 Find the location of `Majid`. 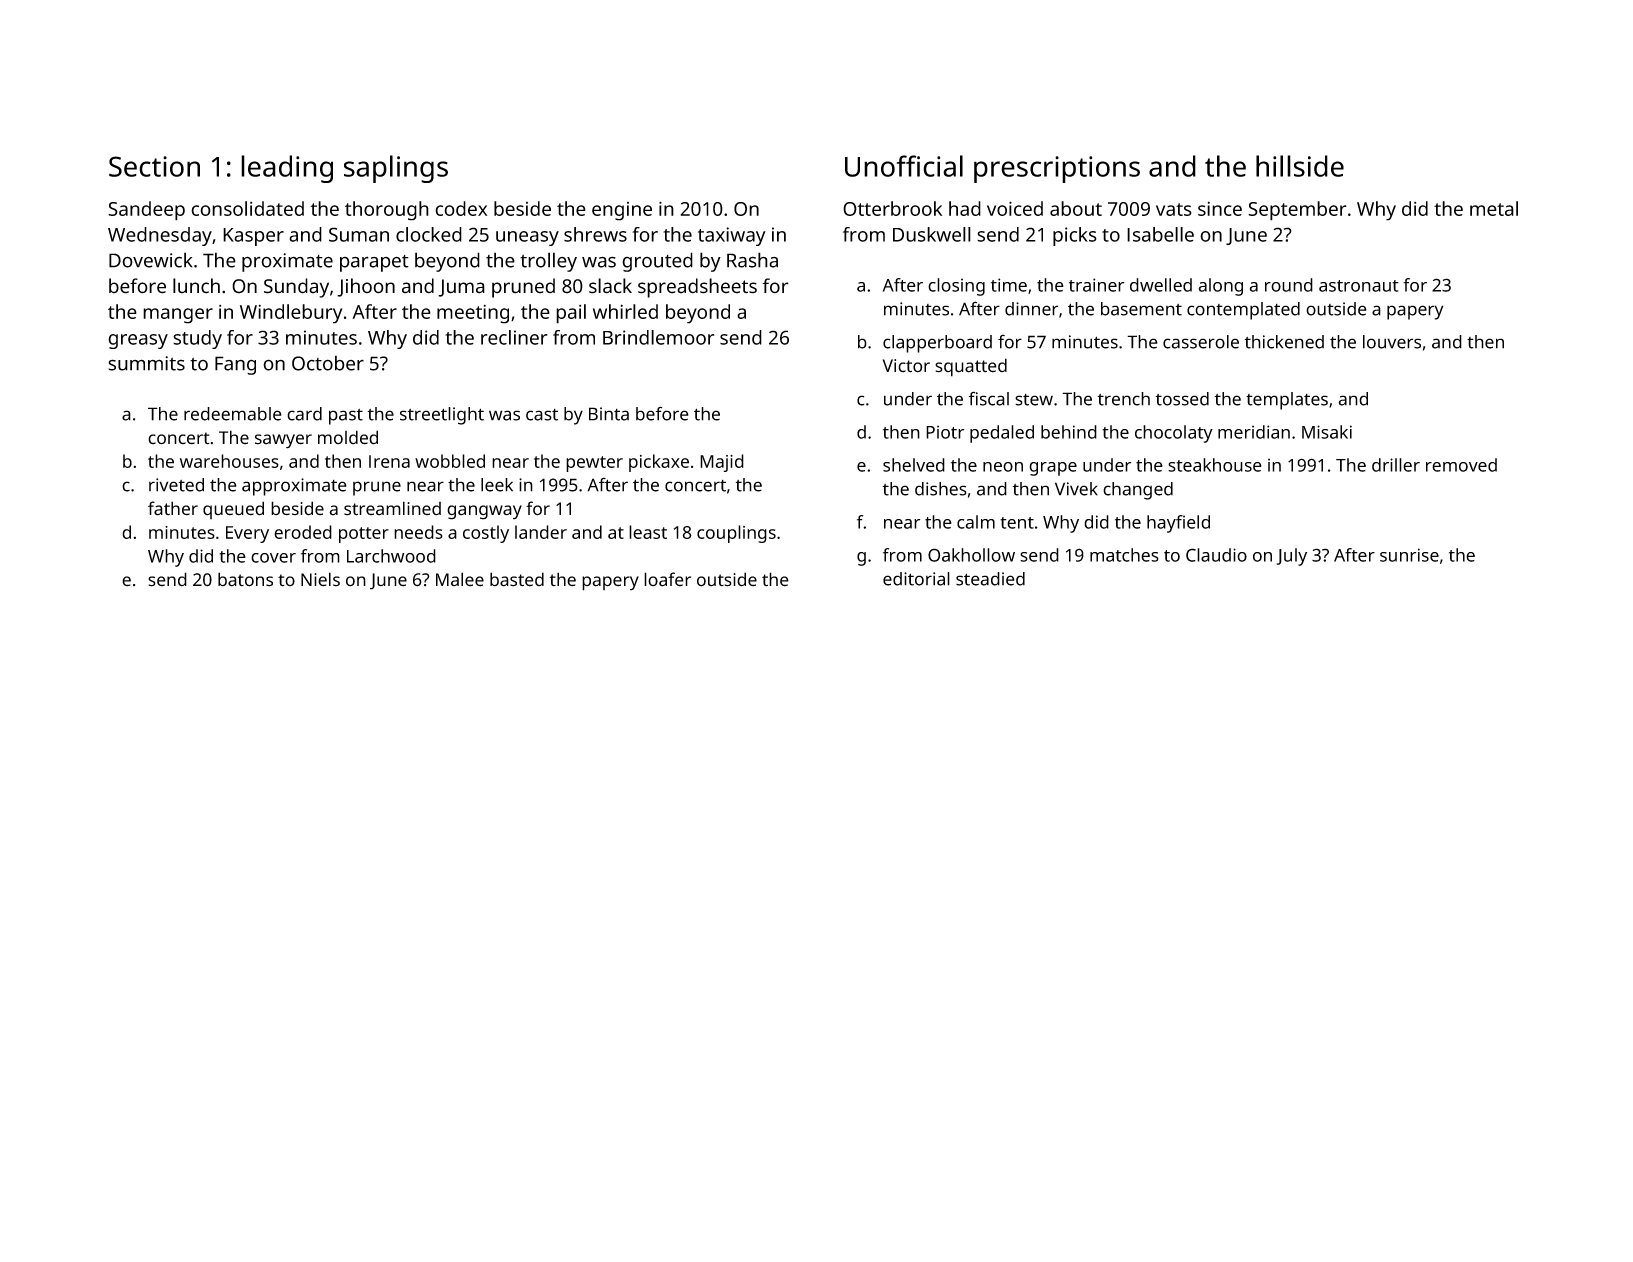

Majid is located at coordinates (722, 463).
